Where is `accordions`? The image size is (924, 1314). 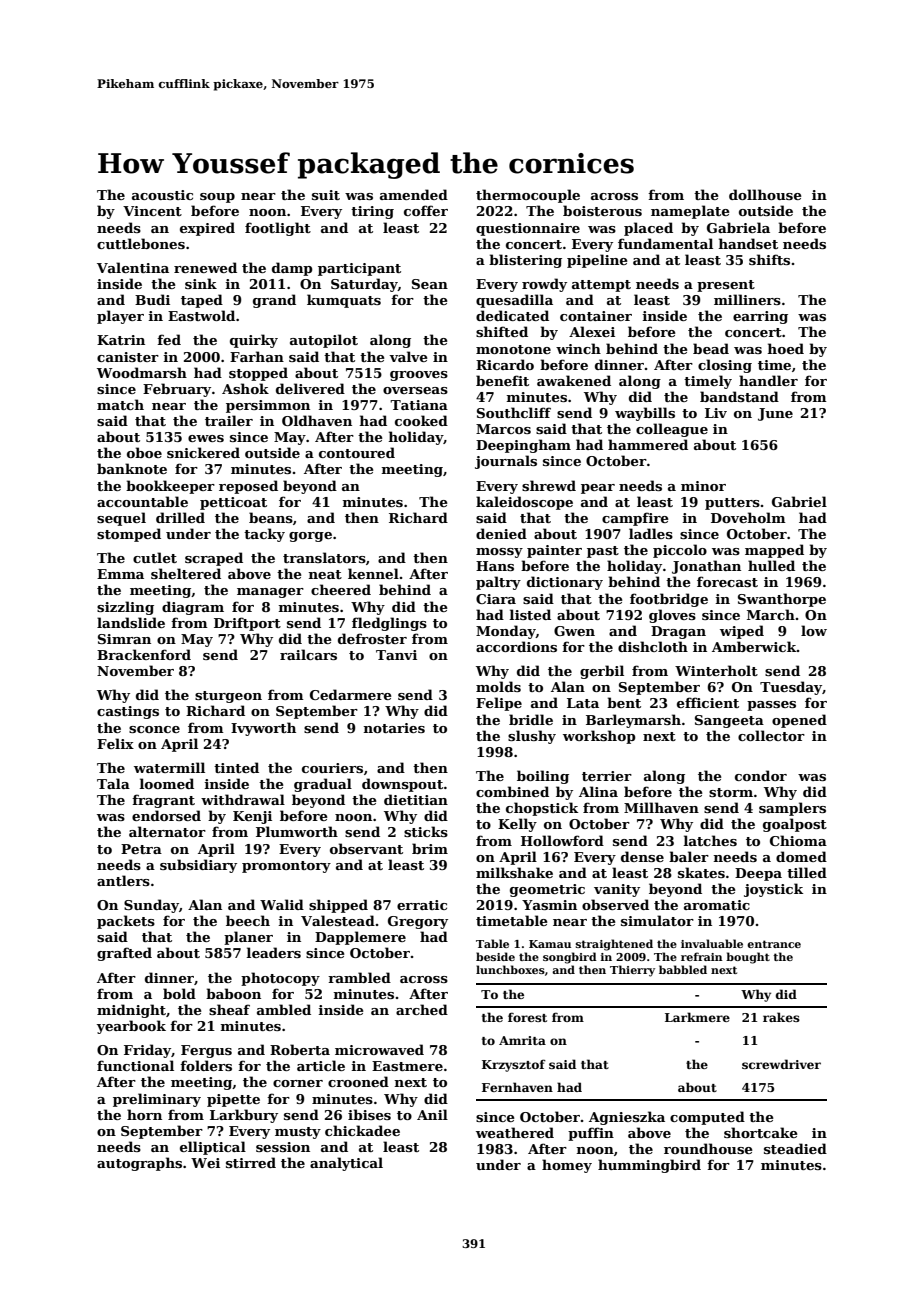 accordions is located at coordinates (516, 646).
